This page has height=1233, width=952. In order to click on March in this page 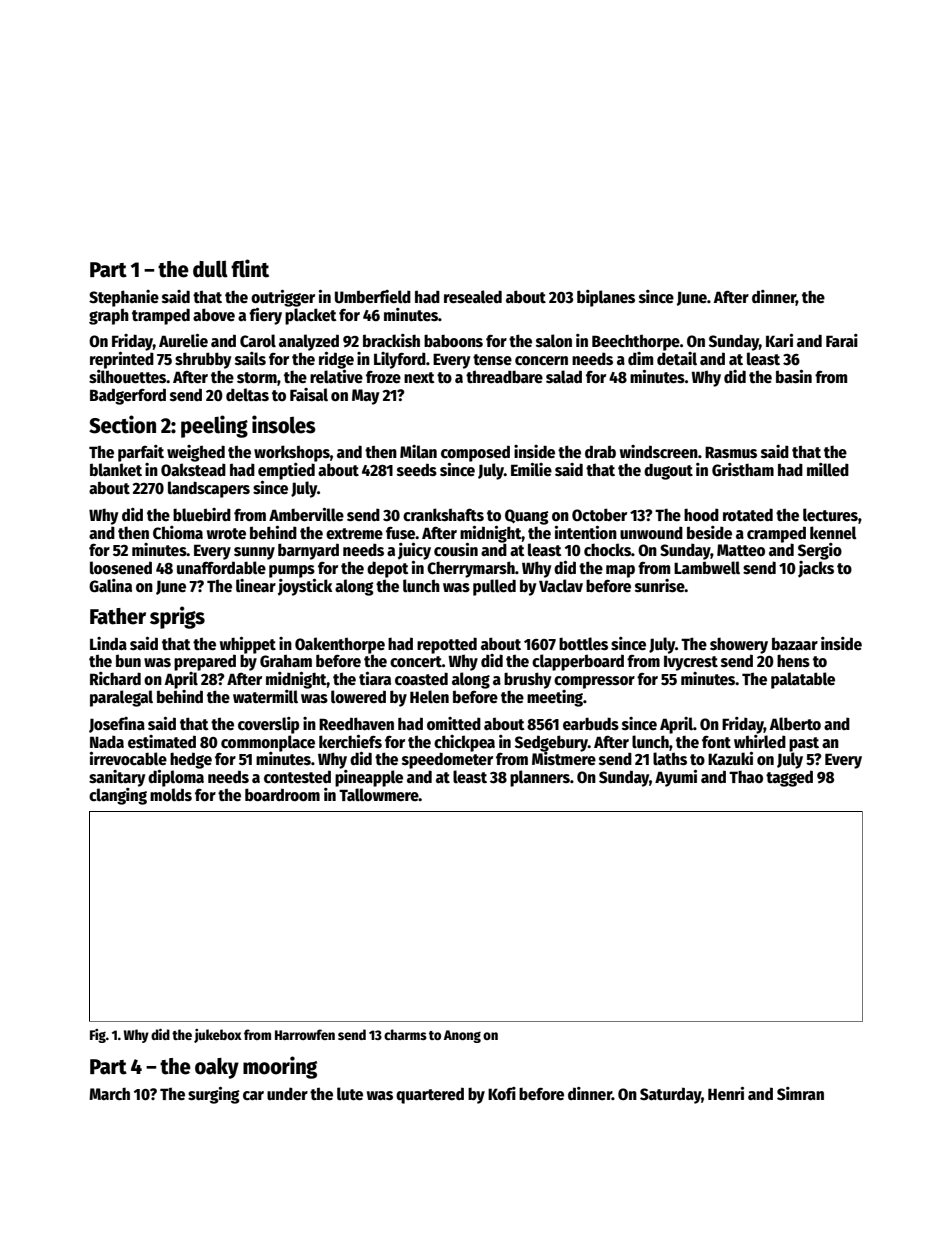, I will do `click(109, 1094)`.
